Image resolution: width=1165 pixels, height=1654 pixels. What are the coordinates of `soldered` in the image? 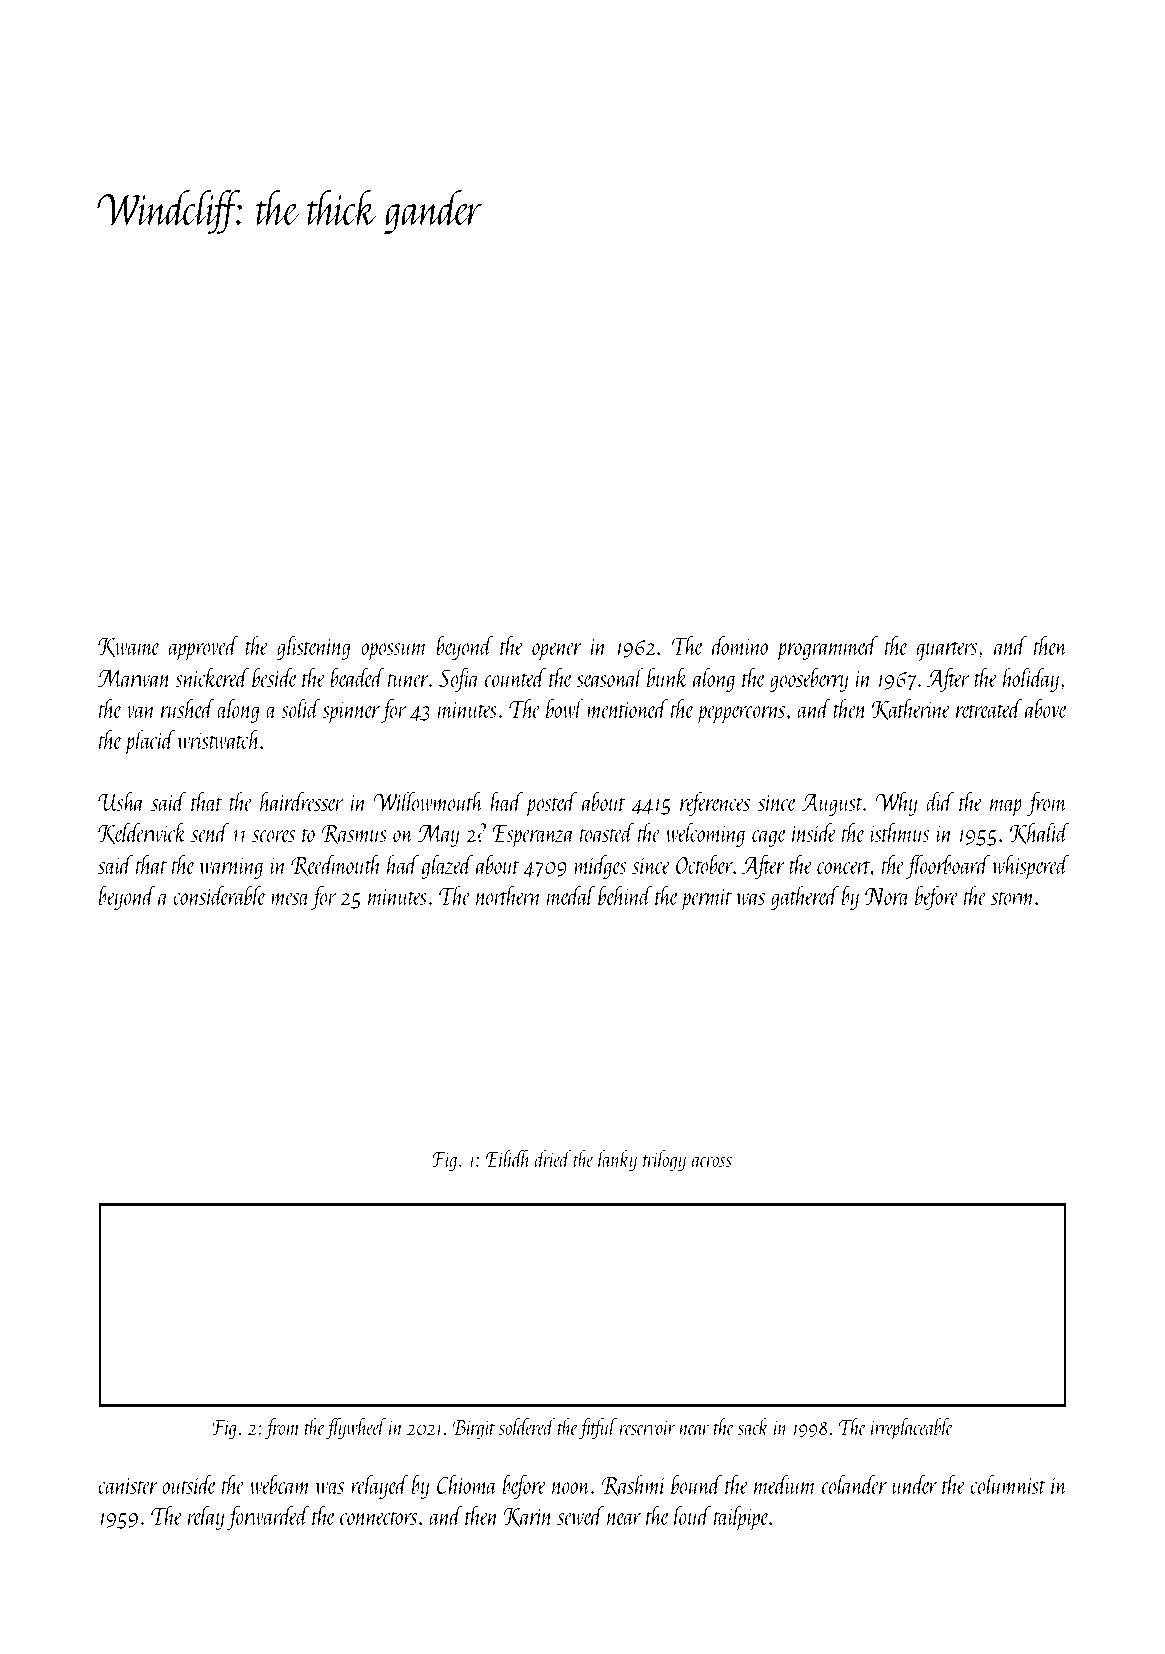 It's located at (527, 1426).
